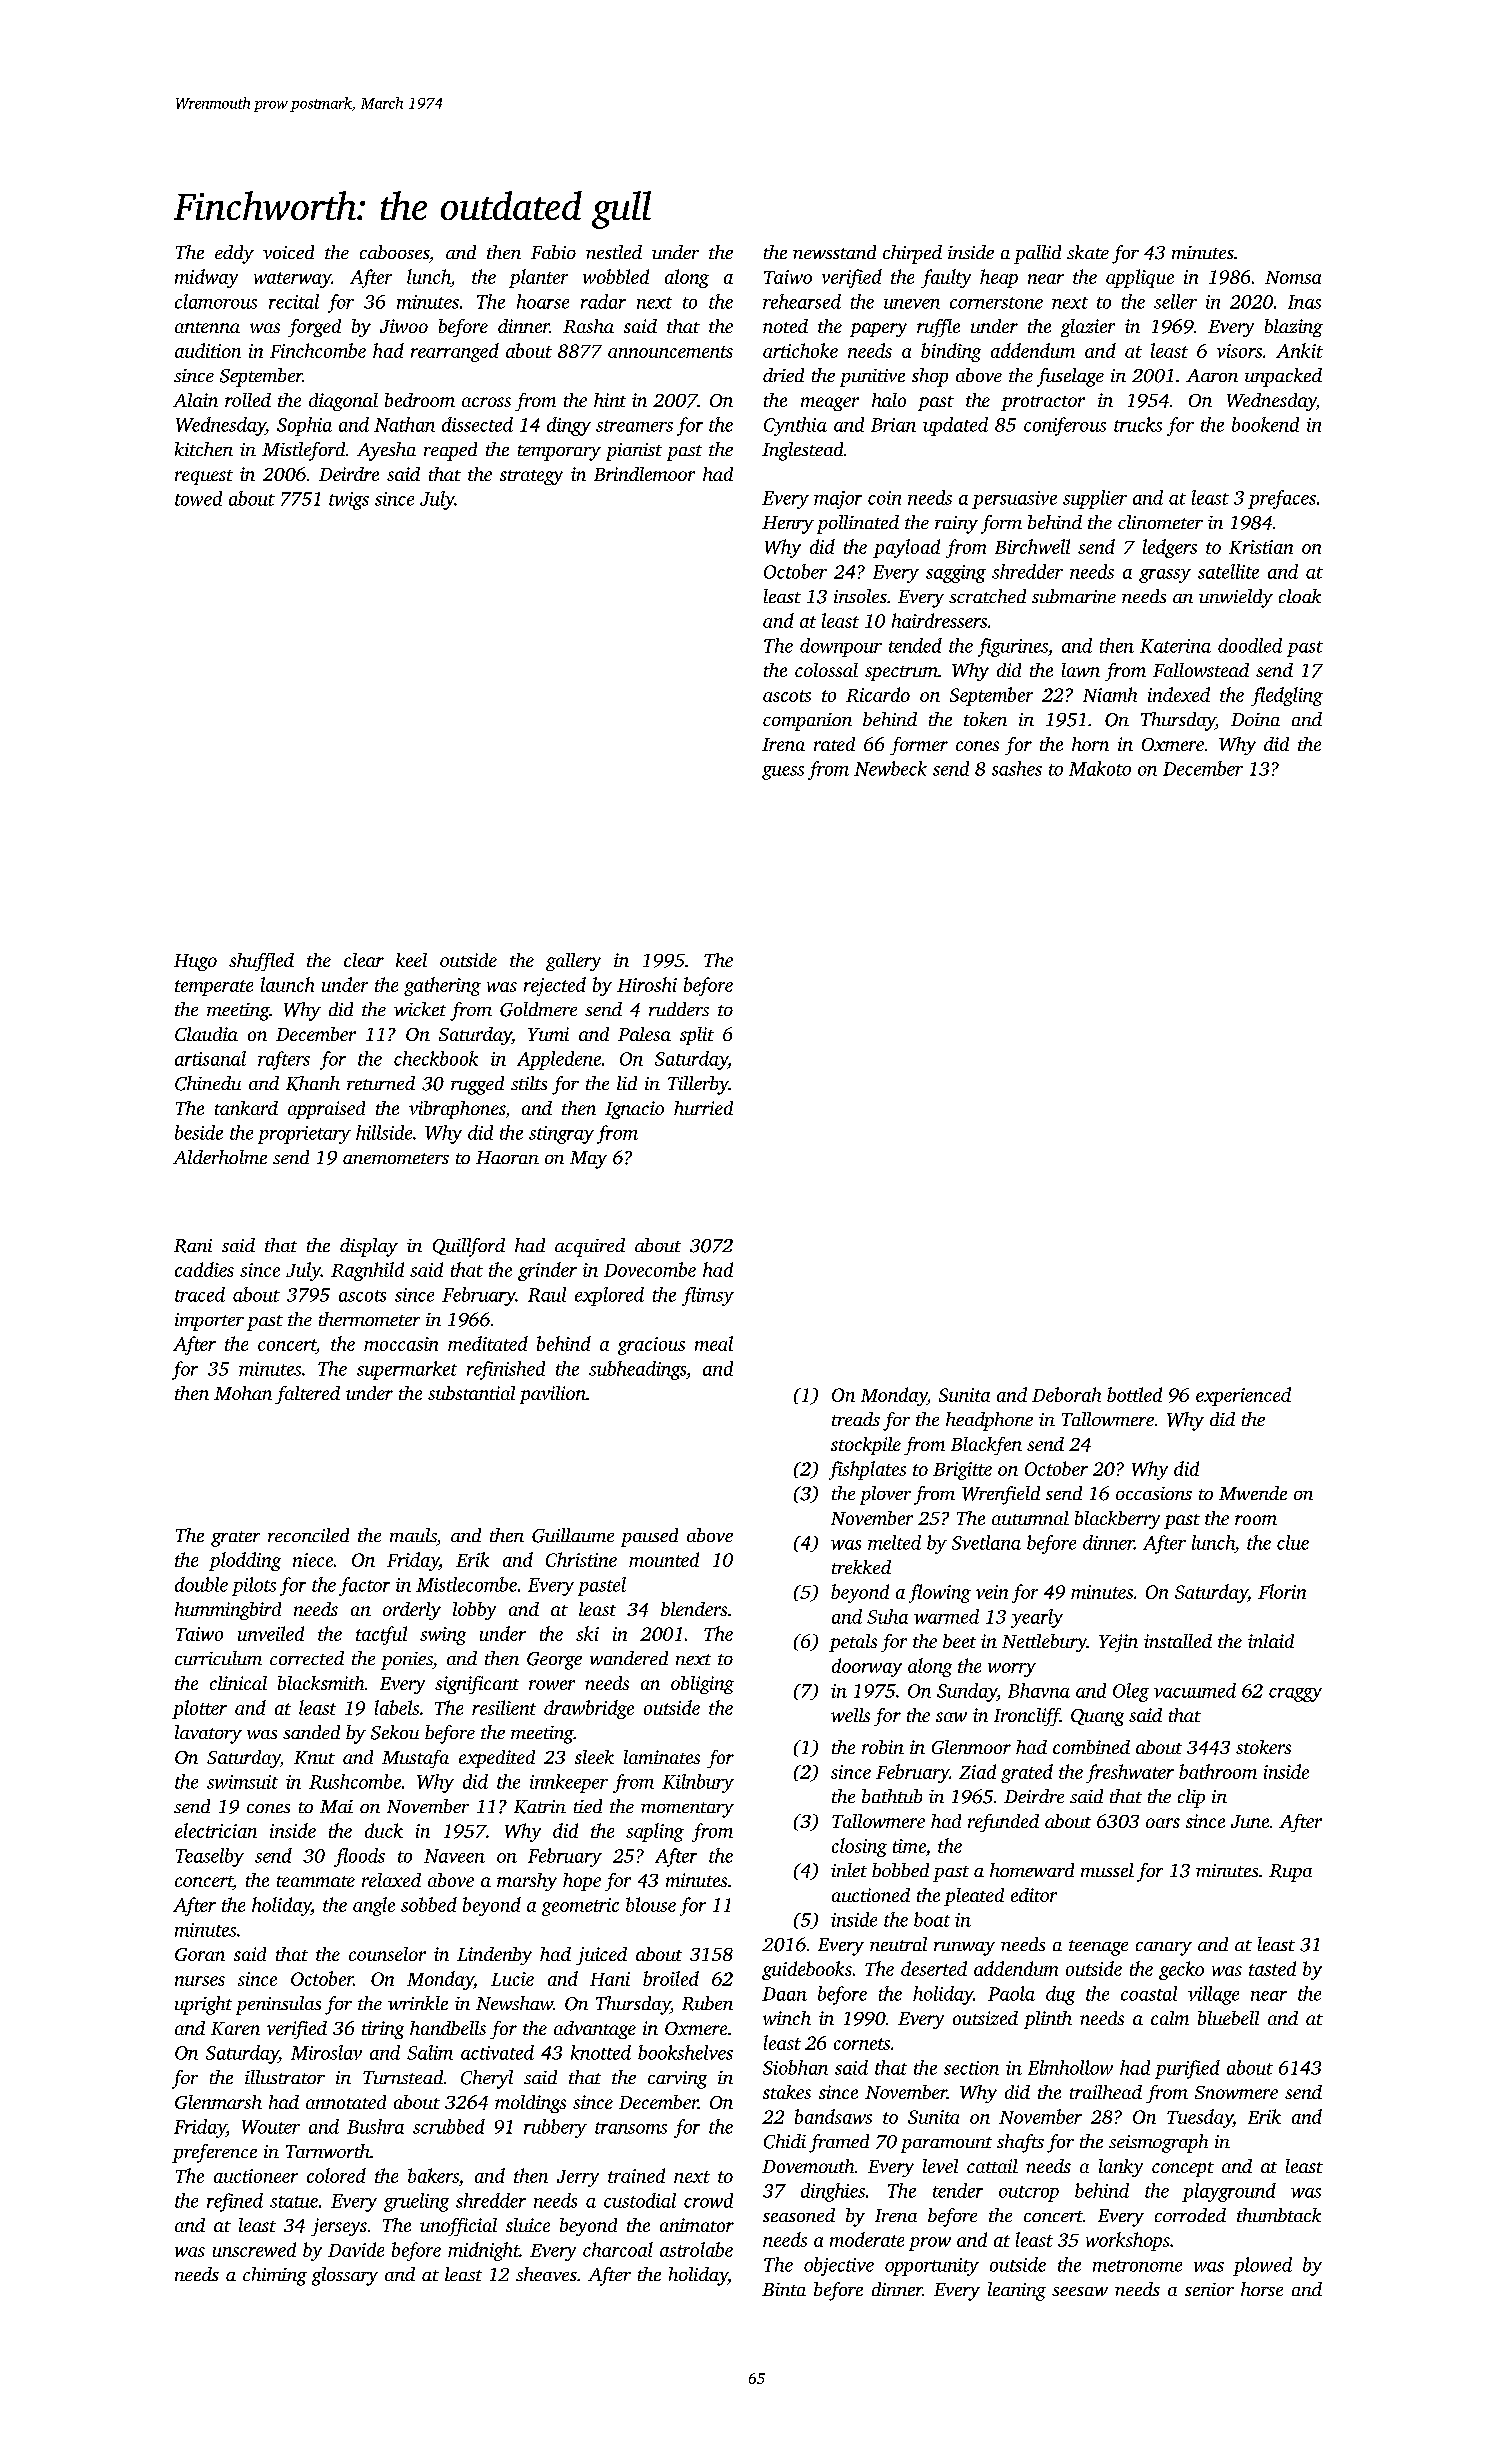 The height and width of the image is (2464, 1496). I want to click on launch, so click(287, 984).
